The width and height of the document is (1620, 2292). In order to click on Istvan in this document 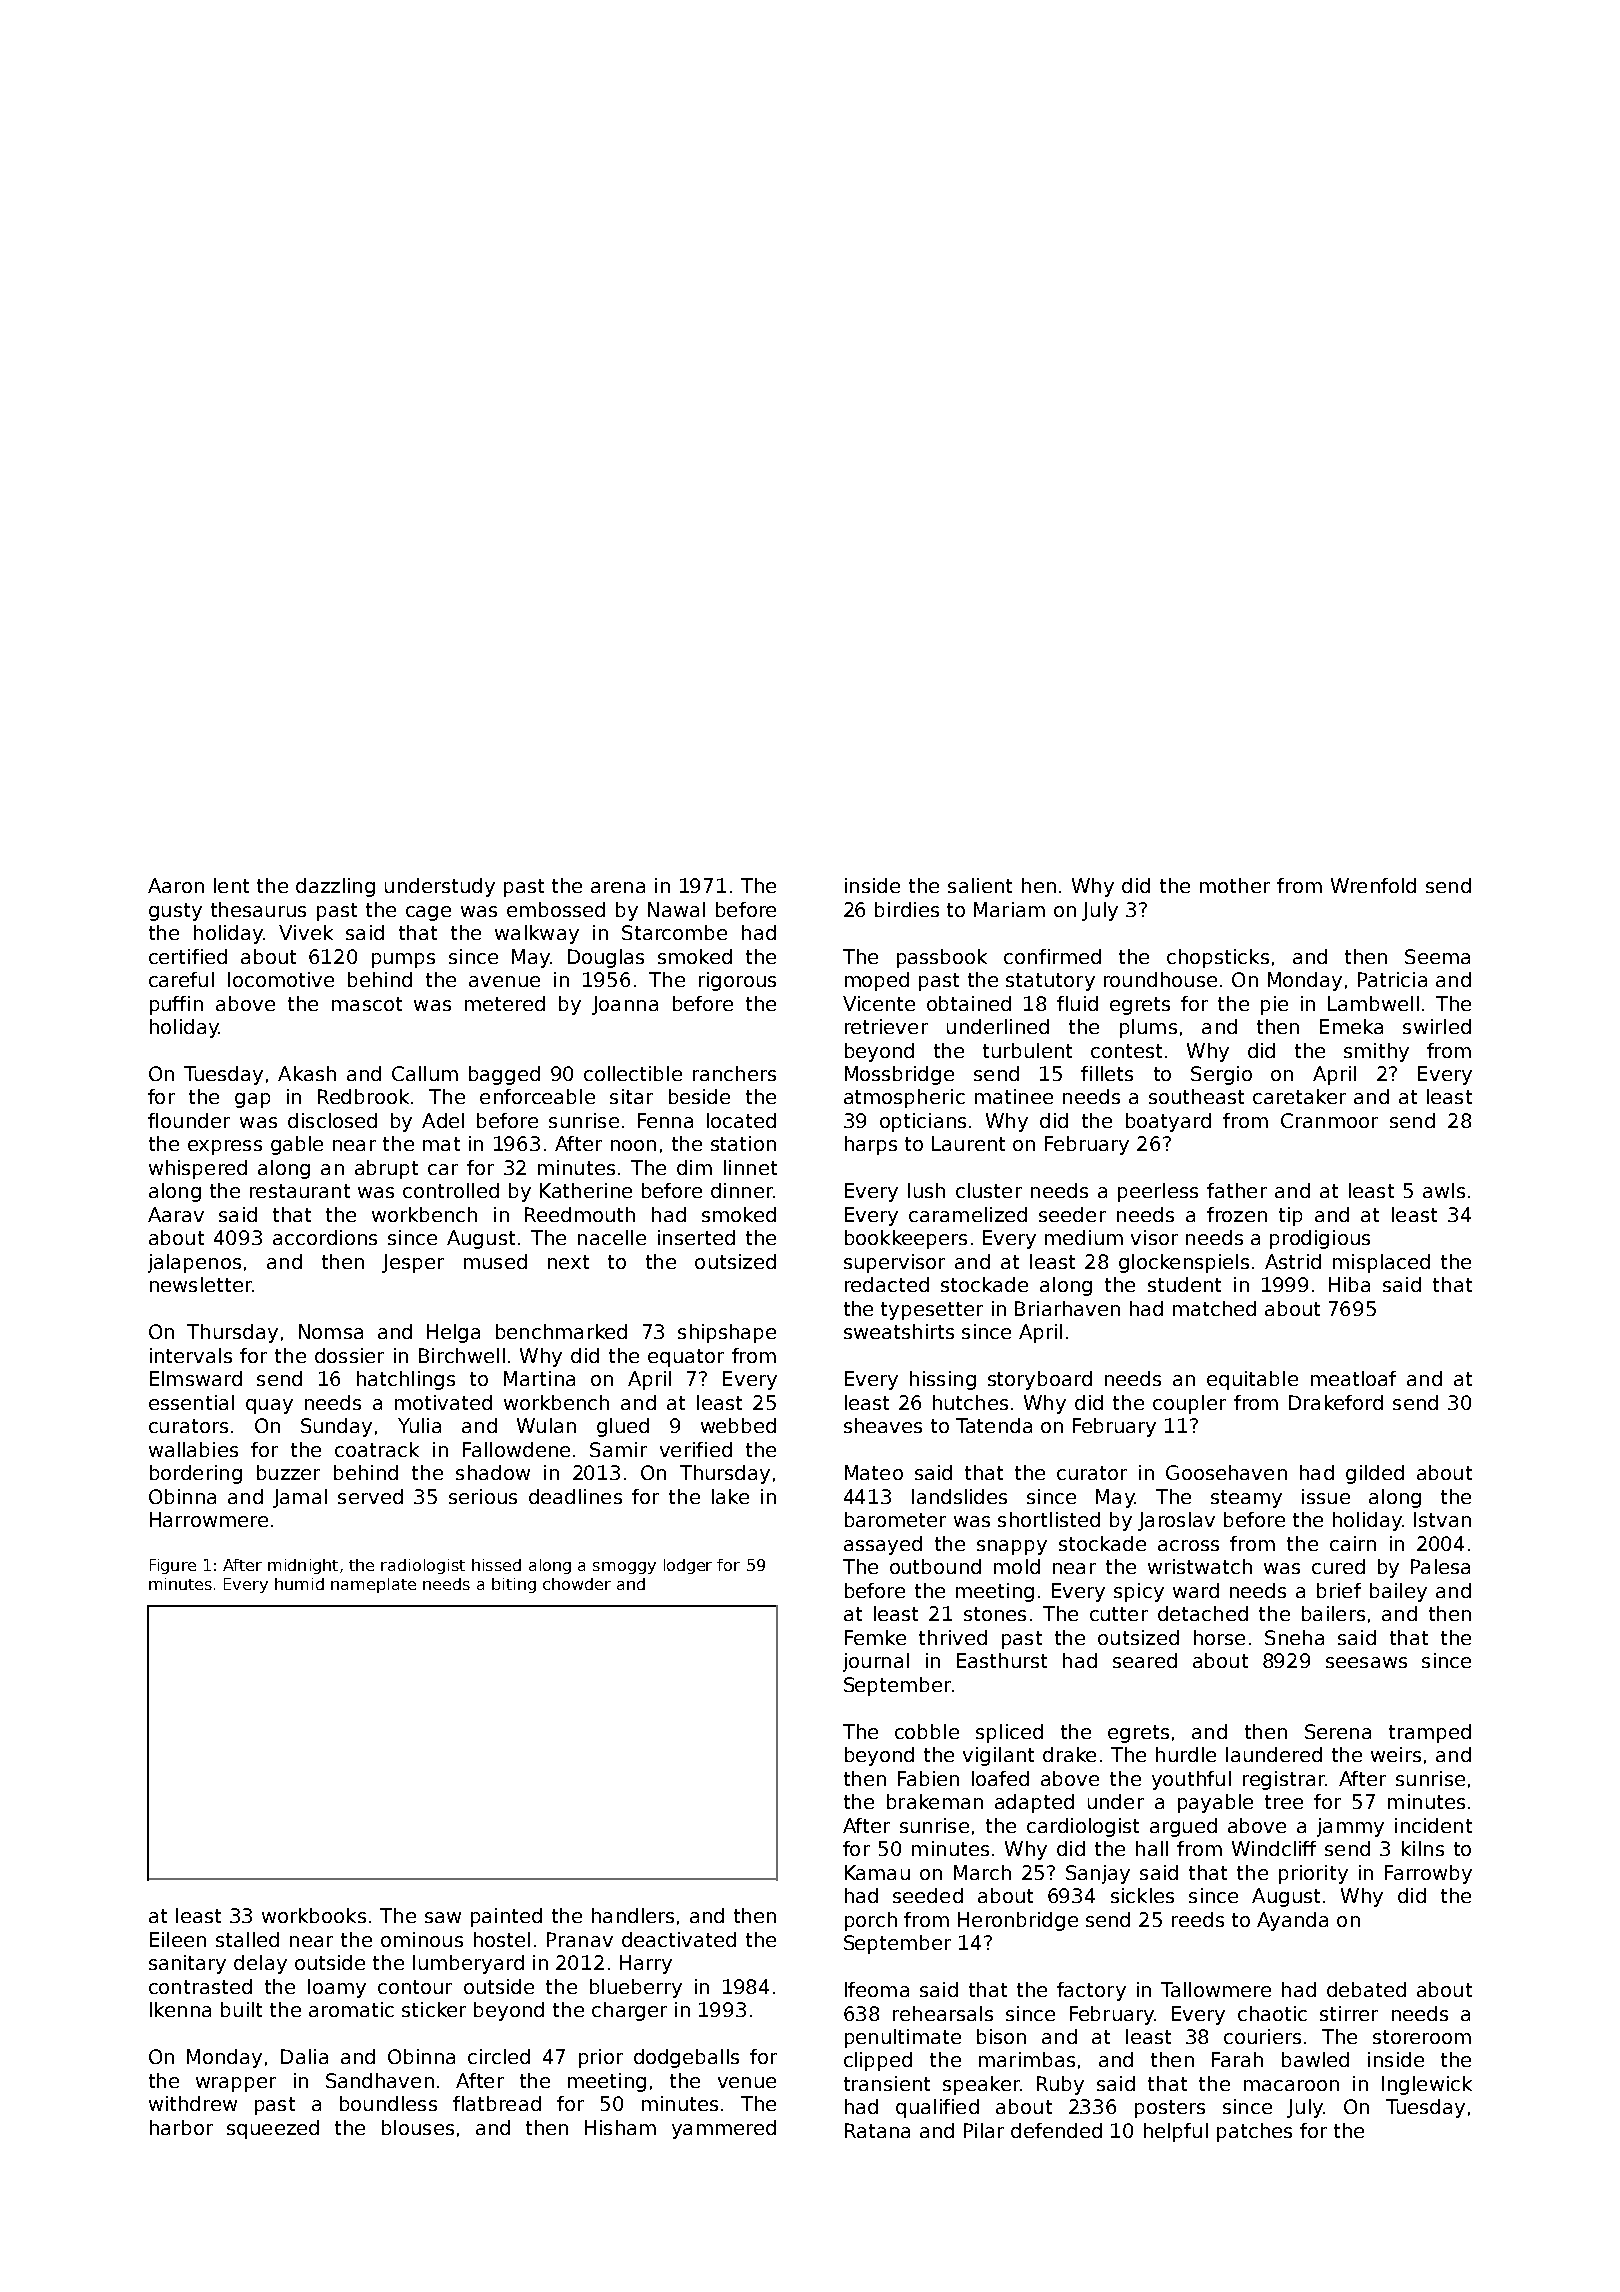, I will do `click(1442, 1519)`.
